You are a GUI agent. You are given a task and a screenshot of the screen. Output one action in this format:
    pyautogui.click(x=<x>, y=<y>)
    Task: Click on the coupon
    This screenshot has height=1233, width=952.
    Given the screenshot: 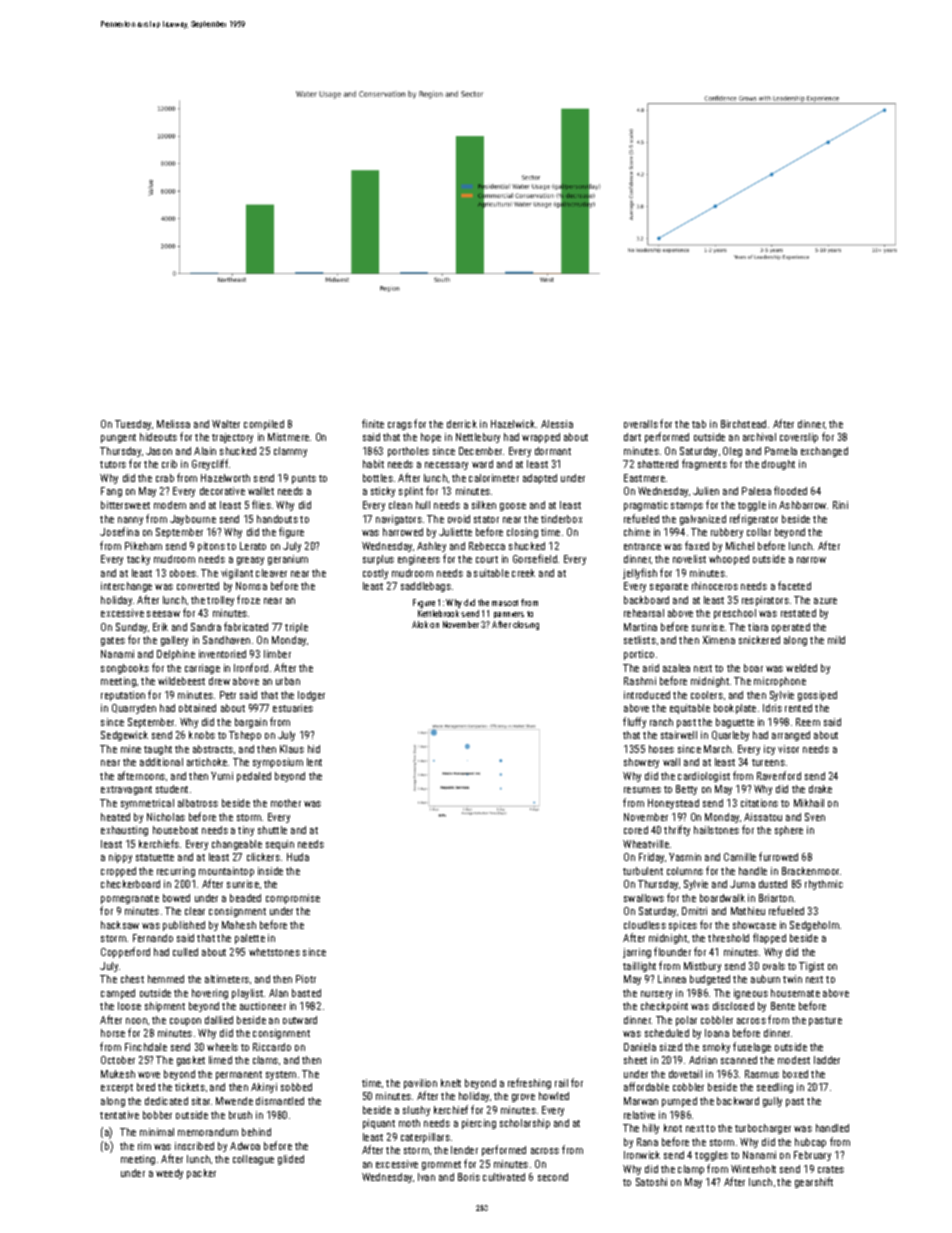 What is the action you would take?
    pyautogui.click(x=185, y=1022)
